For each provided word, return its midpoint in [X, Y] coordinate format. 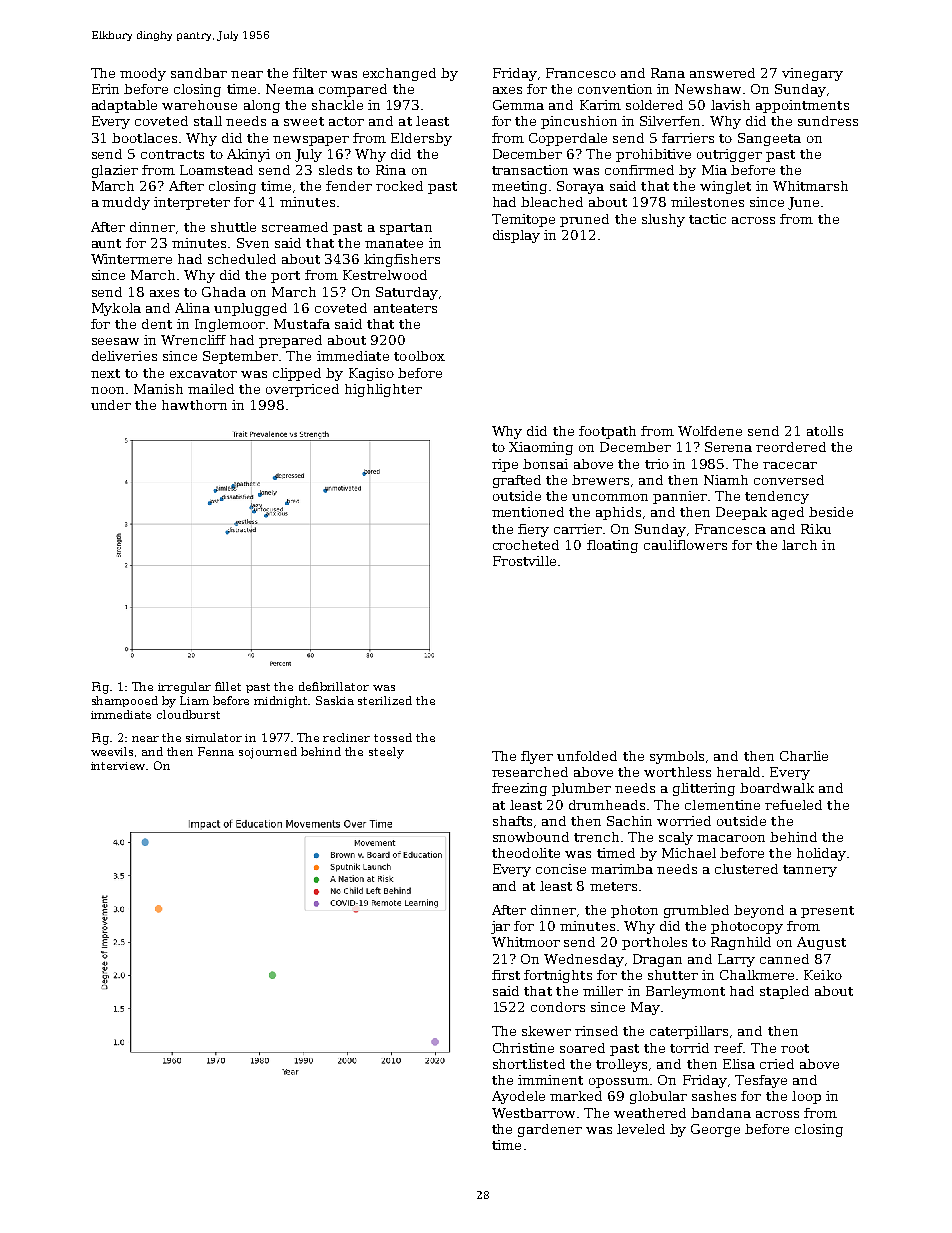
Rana [668, 73]
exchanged [399, 74]
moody [143, 74]
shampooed [125, 701]
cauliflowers [685, 545]
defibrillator [334, 686]
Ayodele [518, 1097]
